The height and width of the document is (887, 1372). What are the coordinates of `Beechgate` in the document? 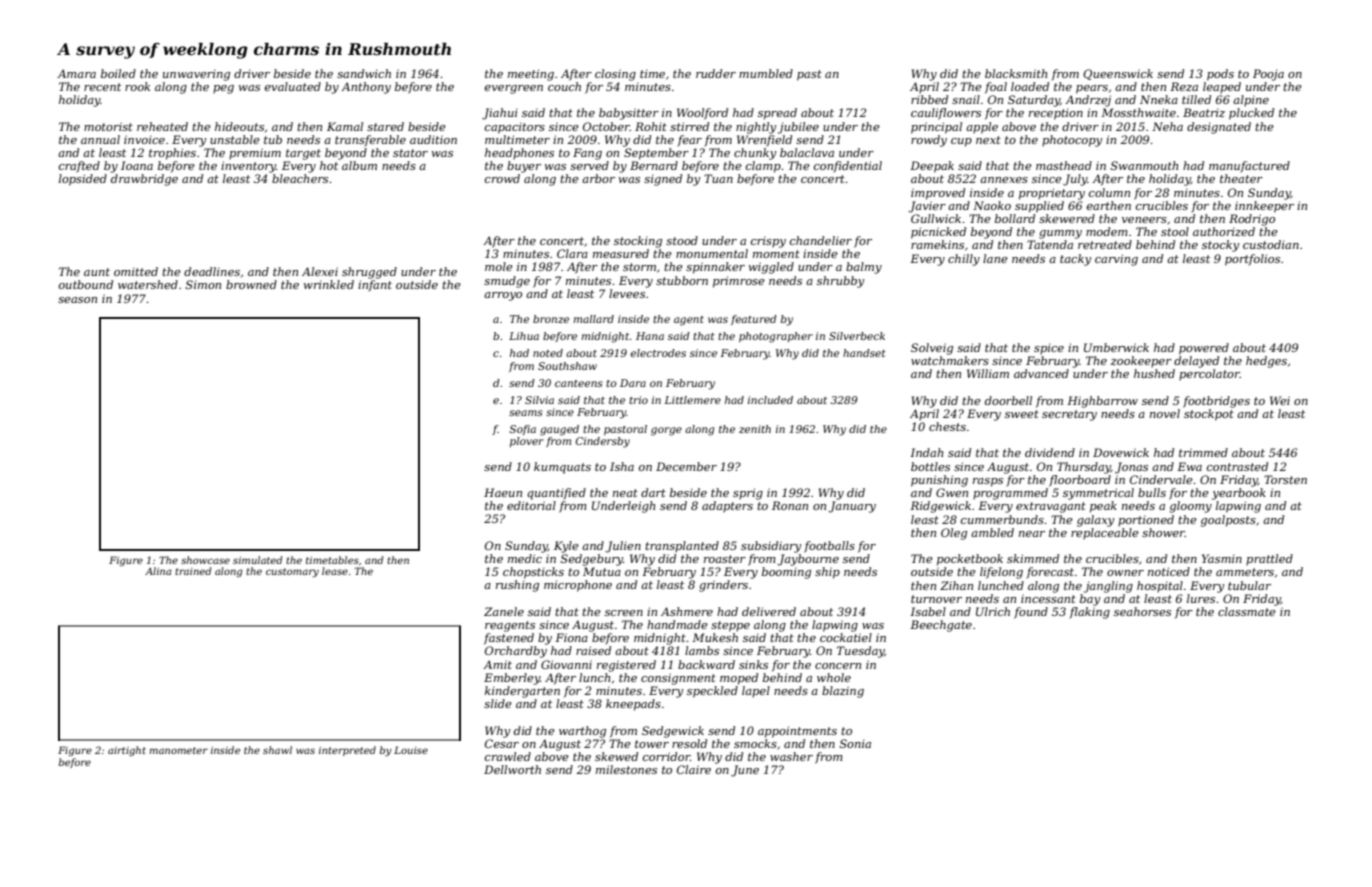 It's located at (941, 626).
